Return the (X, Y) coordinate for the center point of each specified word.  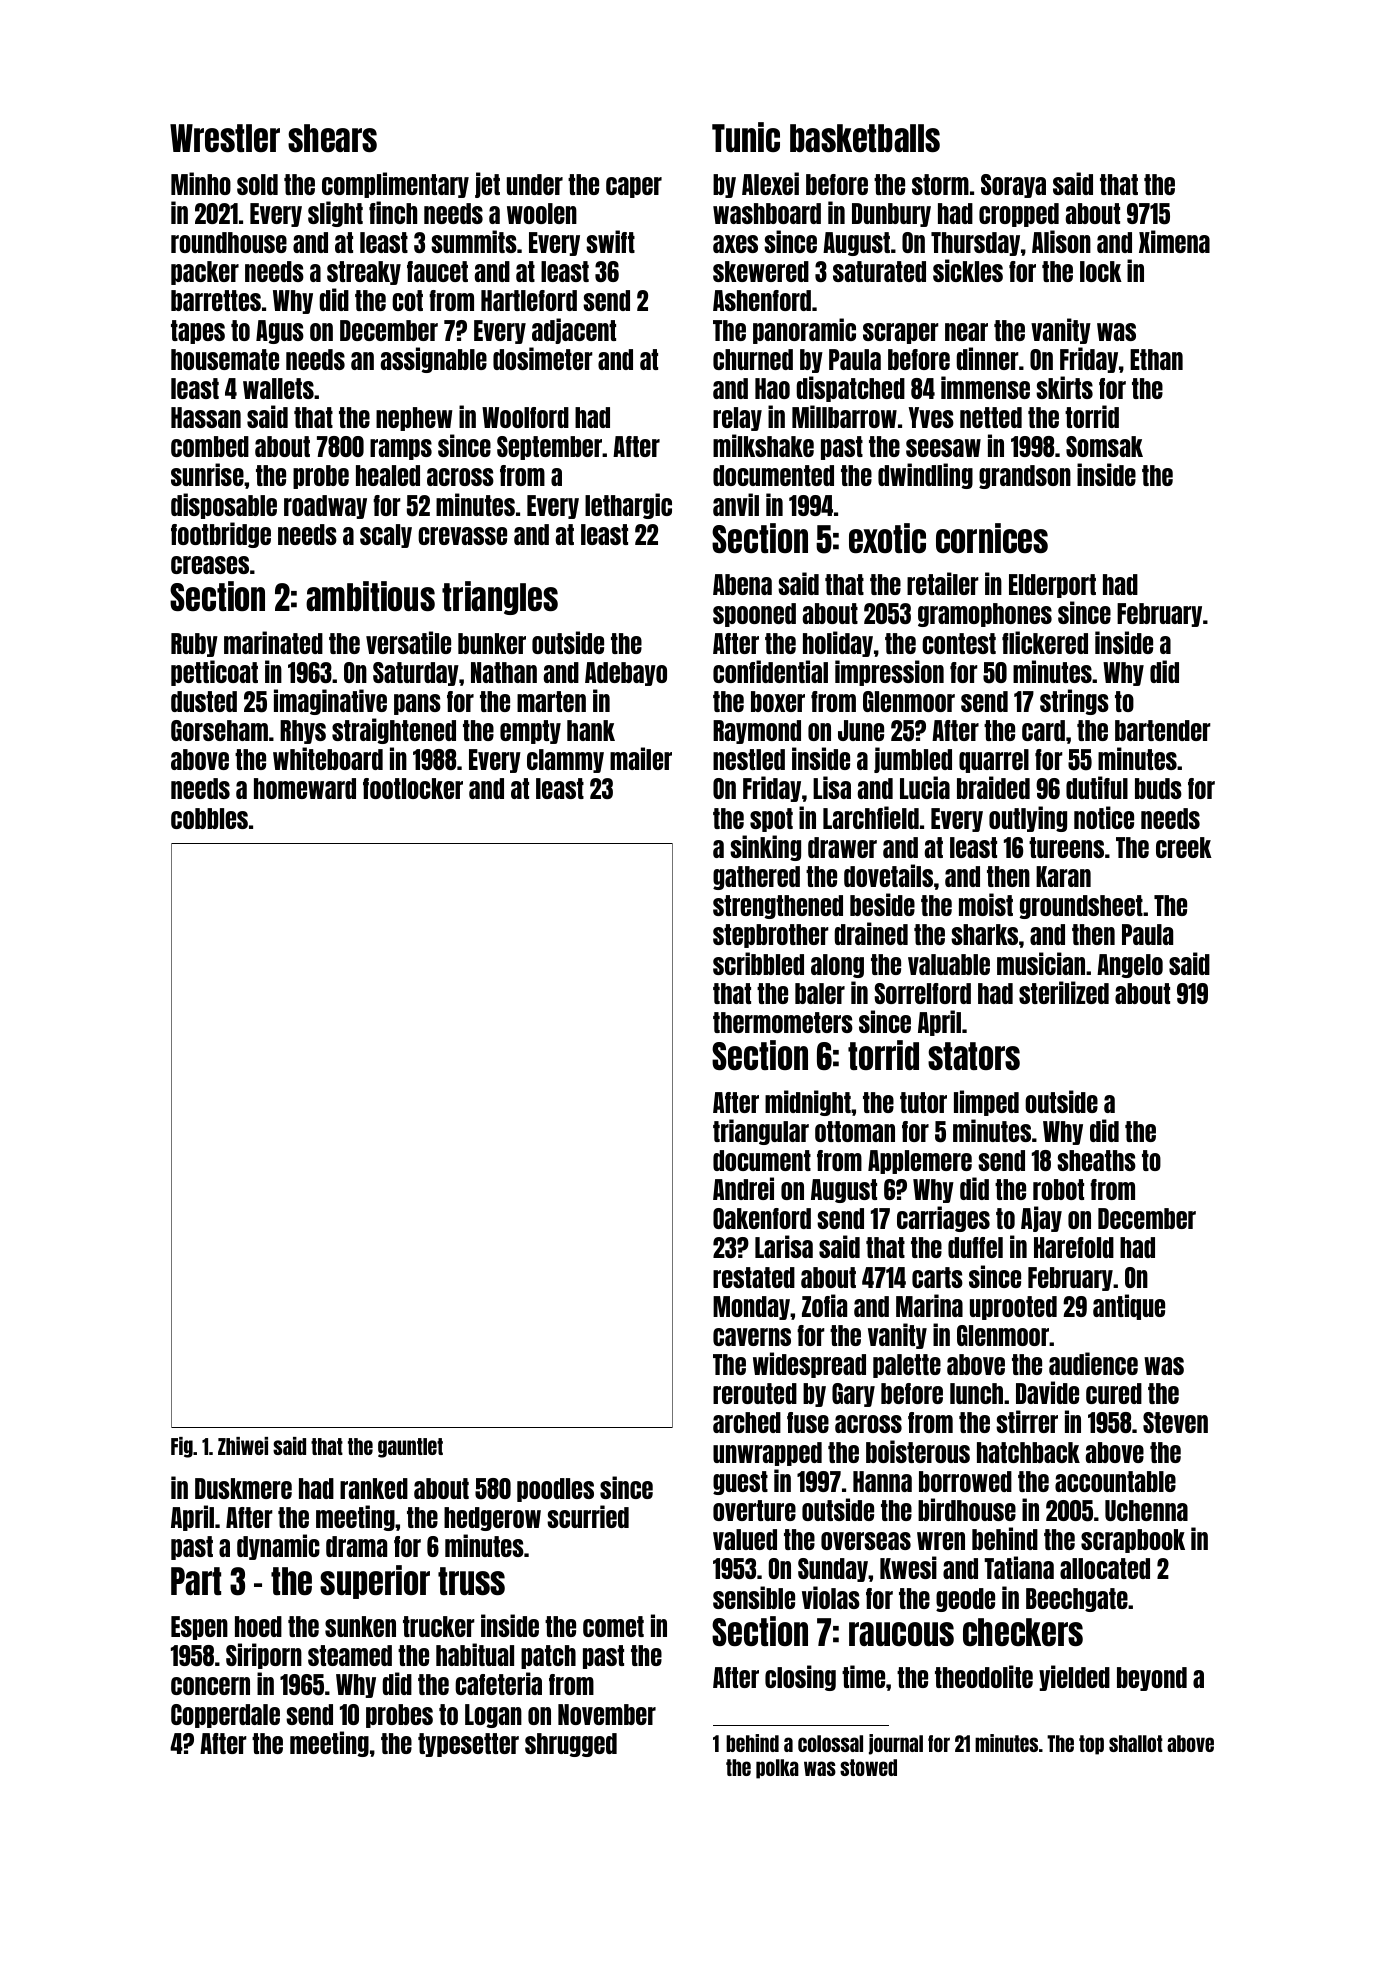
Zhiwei (243, 1446)
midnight (808, 1103)
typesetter (468, 1745)
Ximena (1174, 241)
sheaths (1096, 1160)
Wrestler (225, 138)
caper (634, 187)
